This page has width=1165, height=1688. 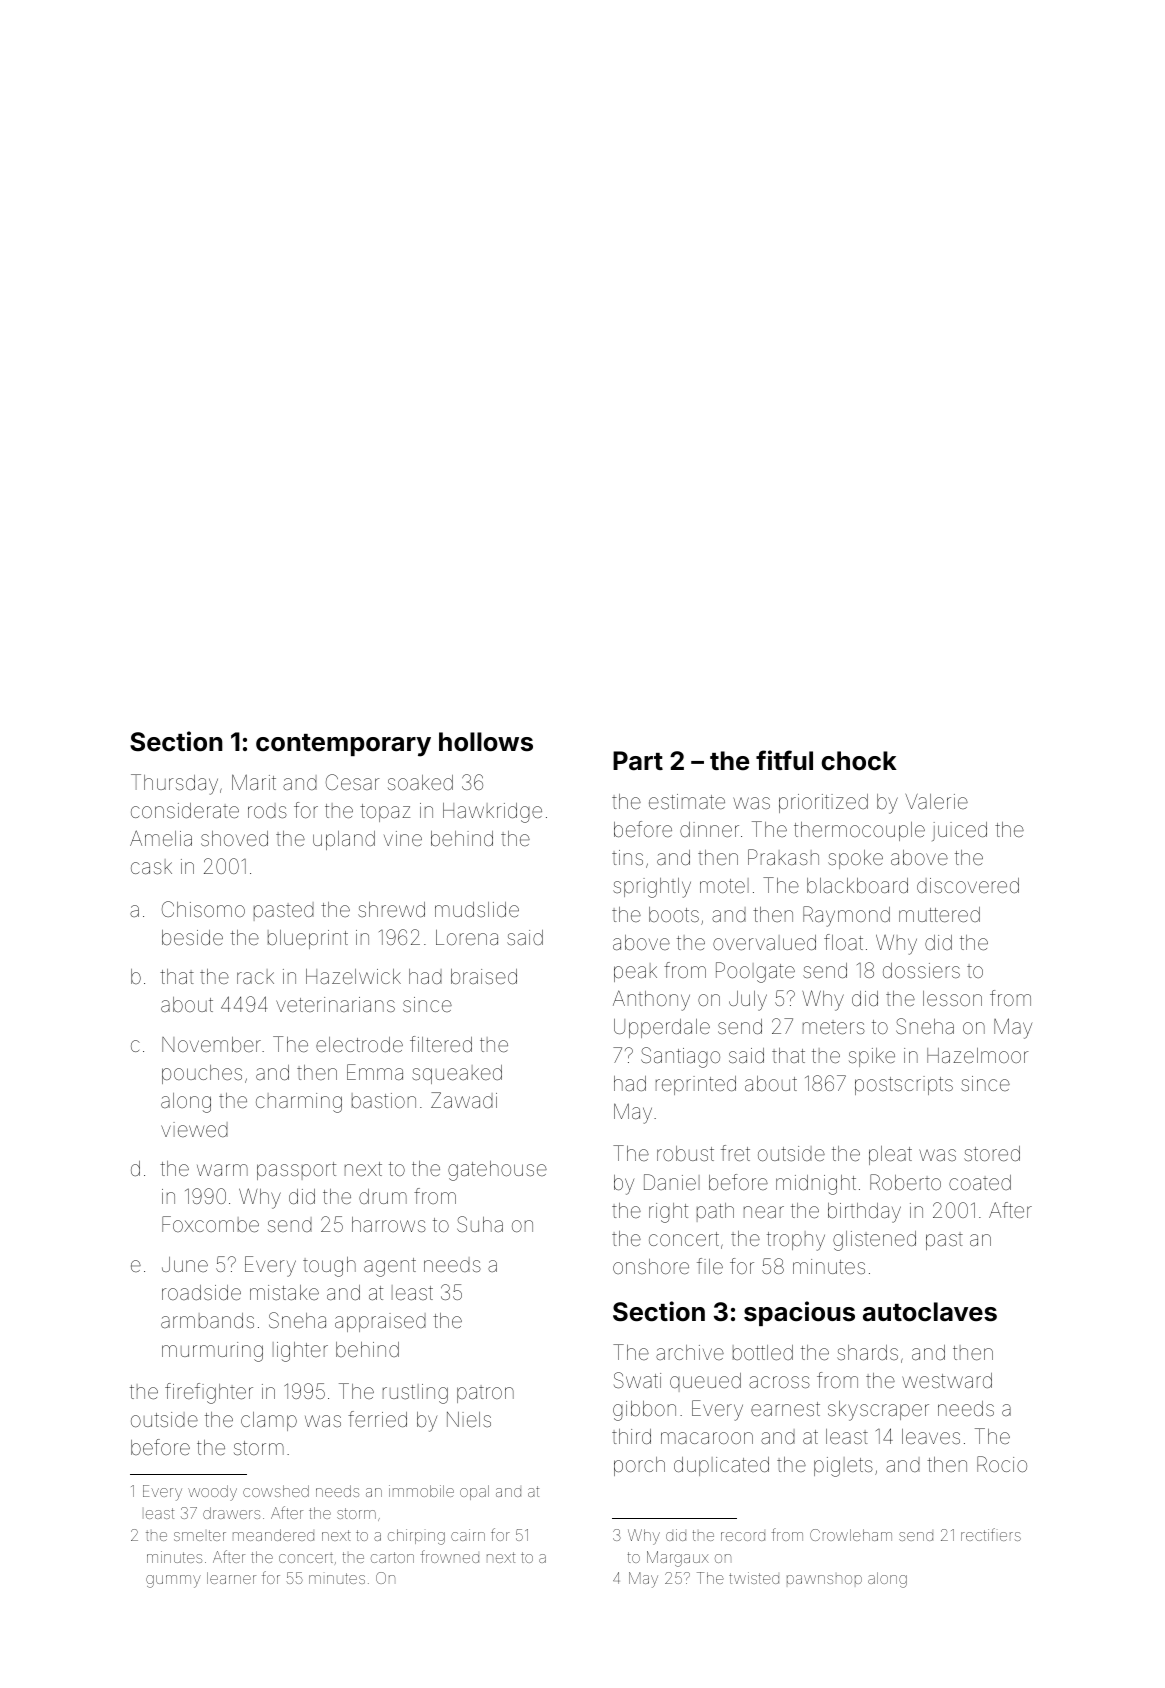 What do you see at coordinates (343, 745) in the page?
I see `contemporary` at bounding box center [343, 745].
